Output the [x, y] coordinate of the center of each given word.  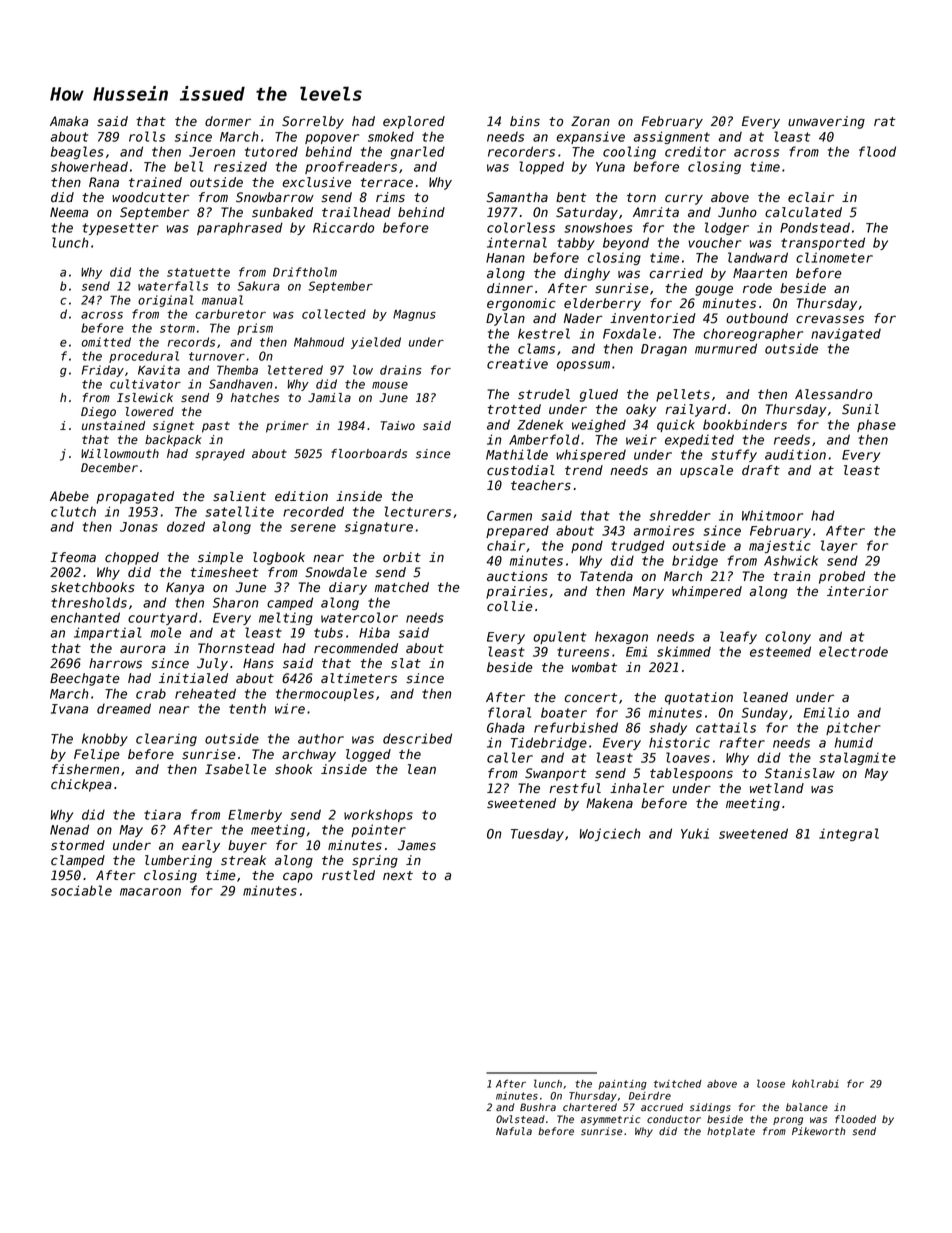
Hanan [505, 258]
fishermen [85, 769]
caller [510, 757]
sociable [81, 890]
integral [849, 834]
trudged [638, 546]
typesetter [121, 229]
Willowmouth [120, 454]
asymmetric [610, 1120]
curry [684, 199]
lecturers [418, 511]
